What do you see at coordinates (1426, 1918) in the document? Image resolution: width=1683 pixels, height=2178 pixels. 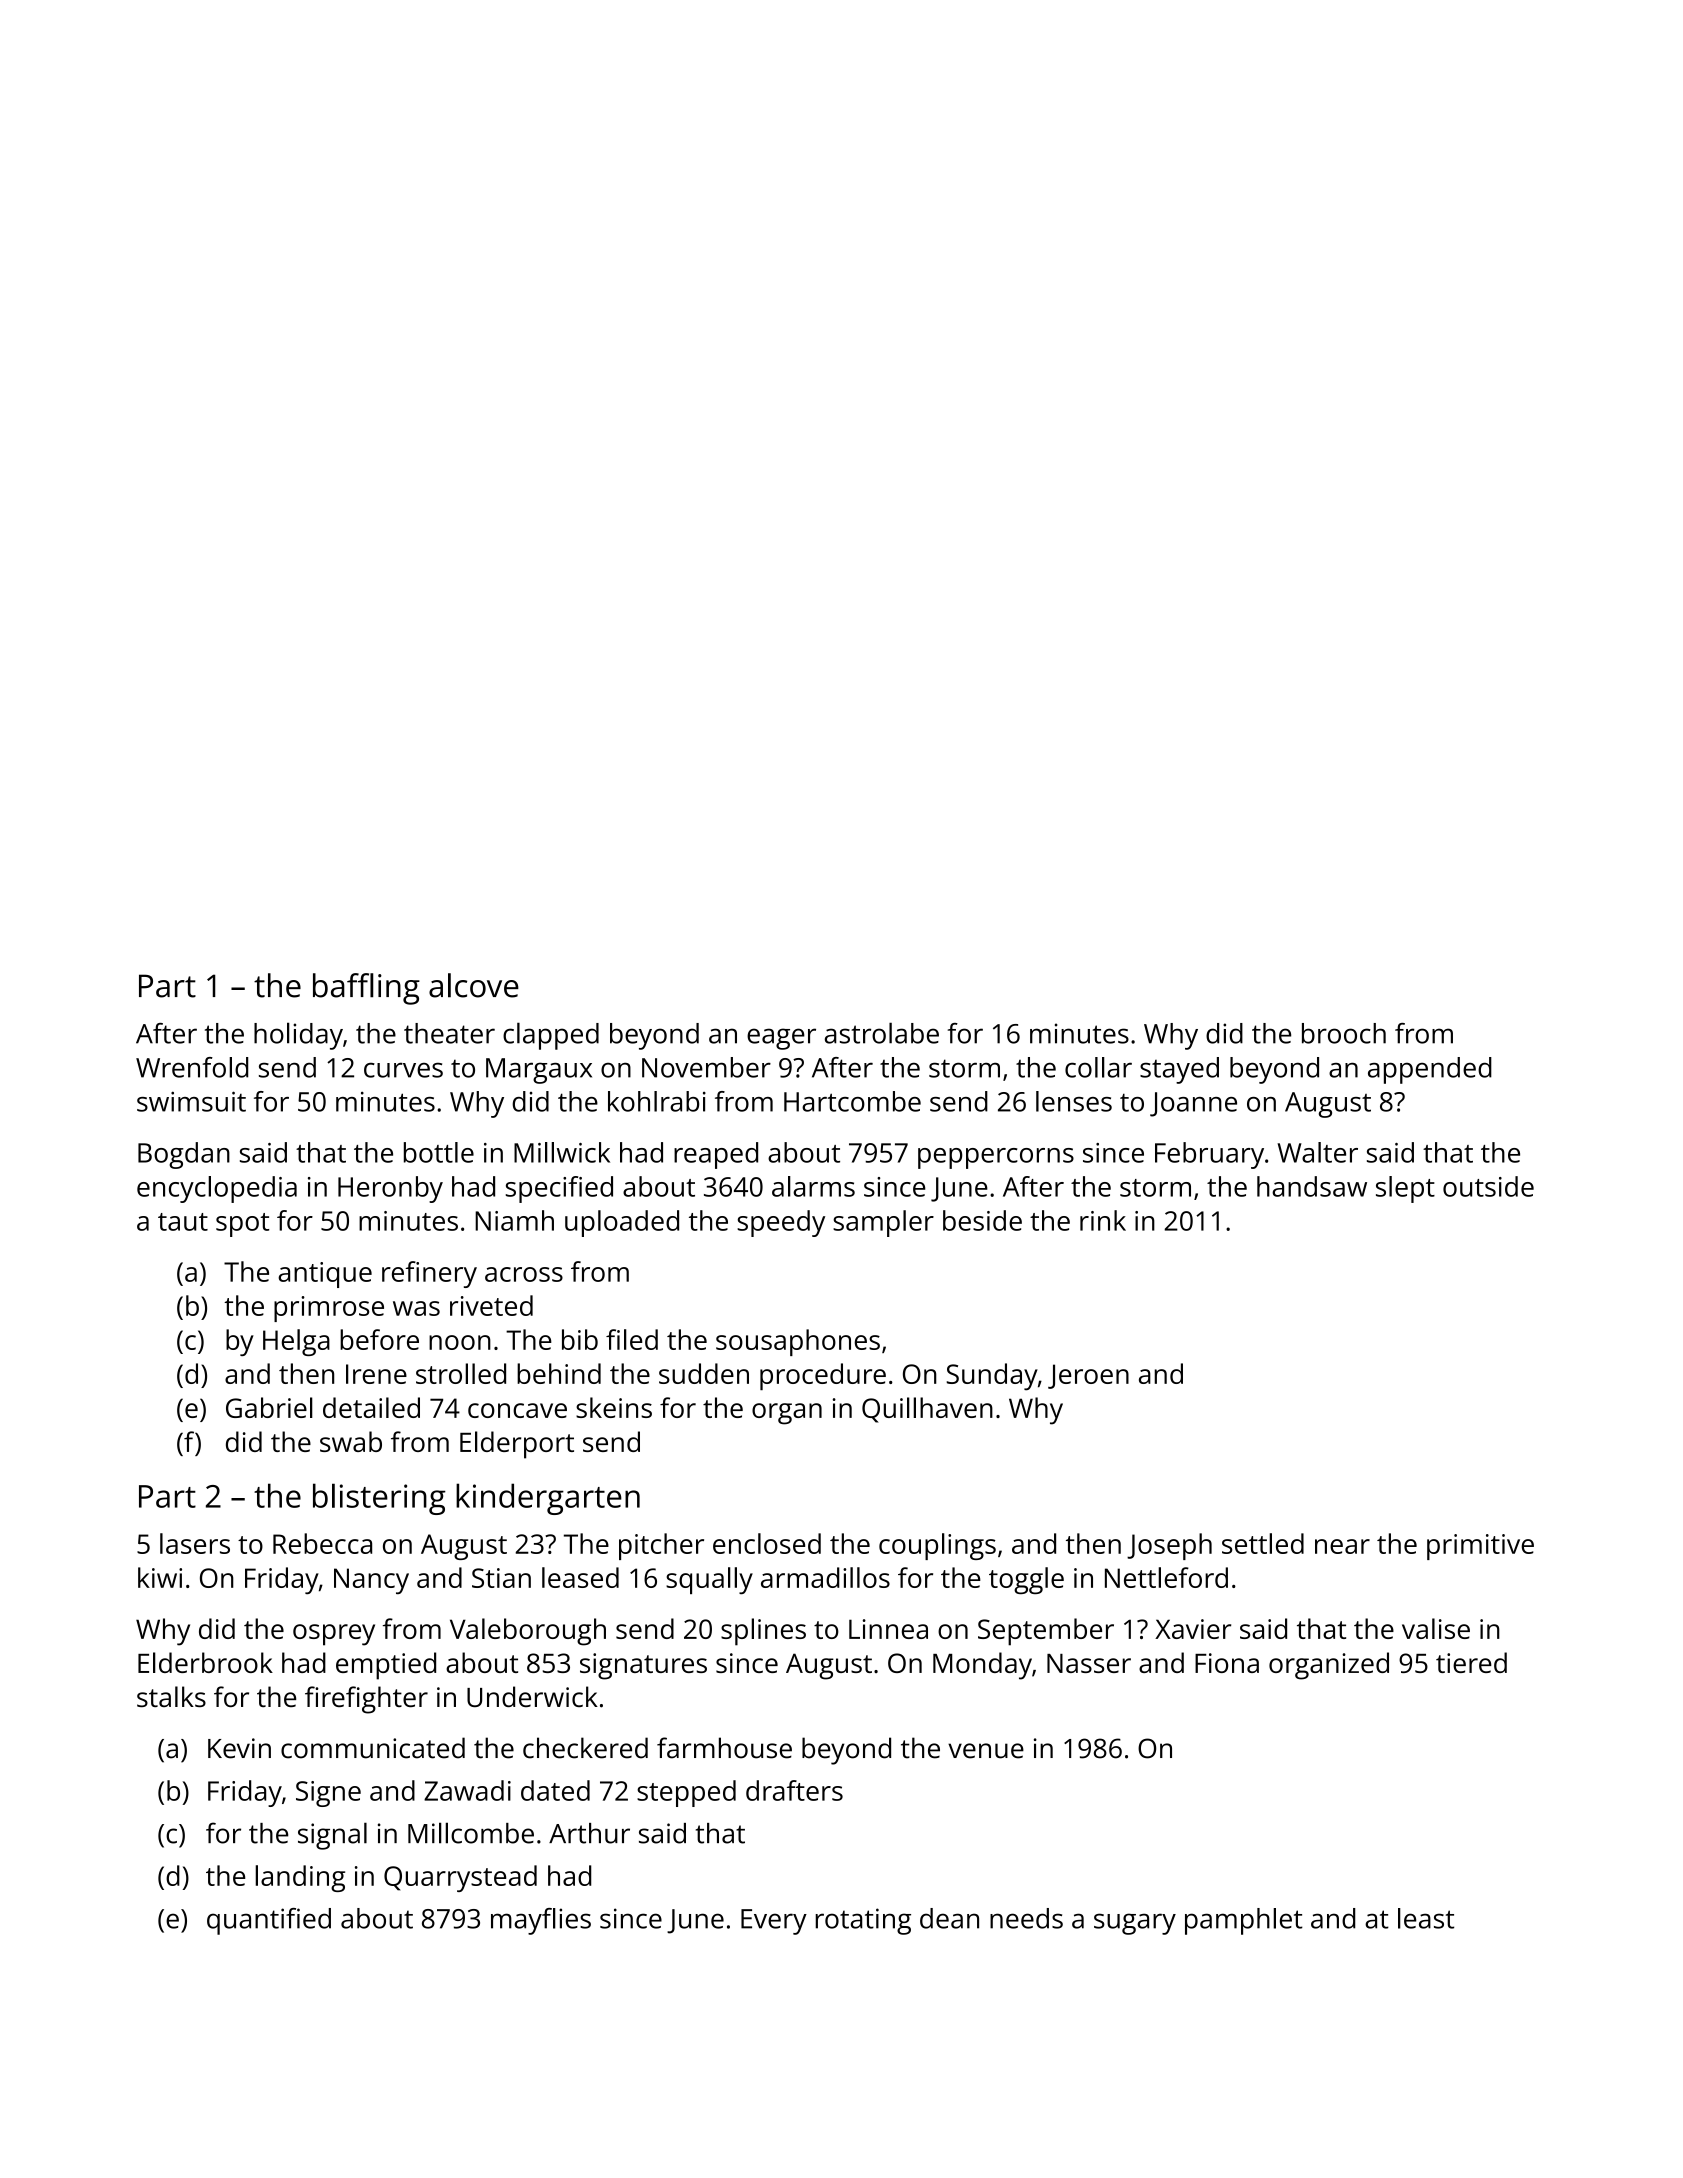 I see `least` at bounding box center [1426, 1918].
